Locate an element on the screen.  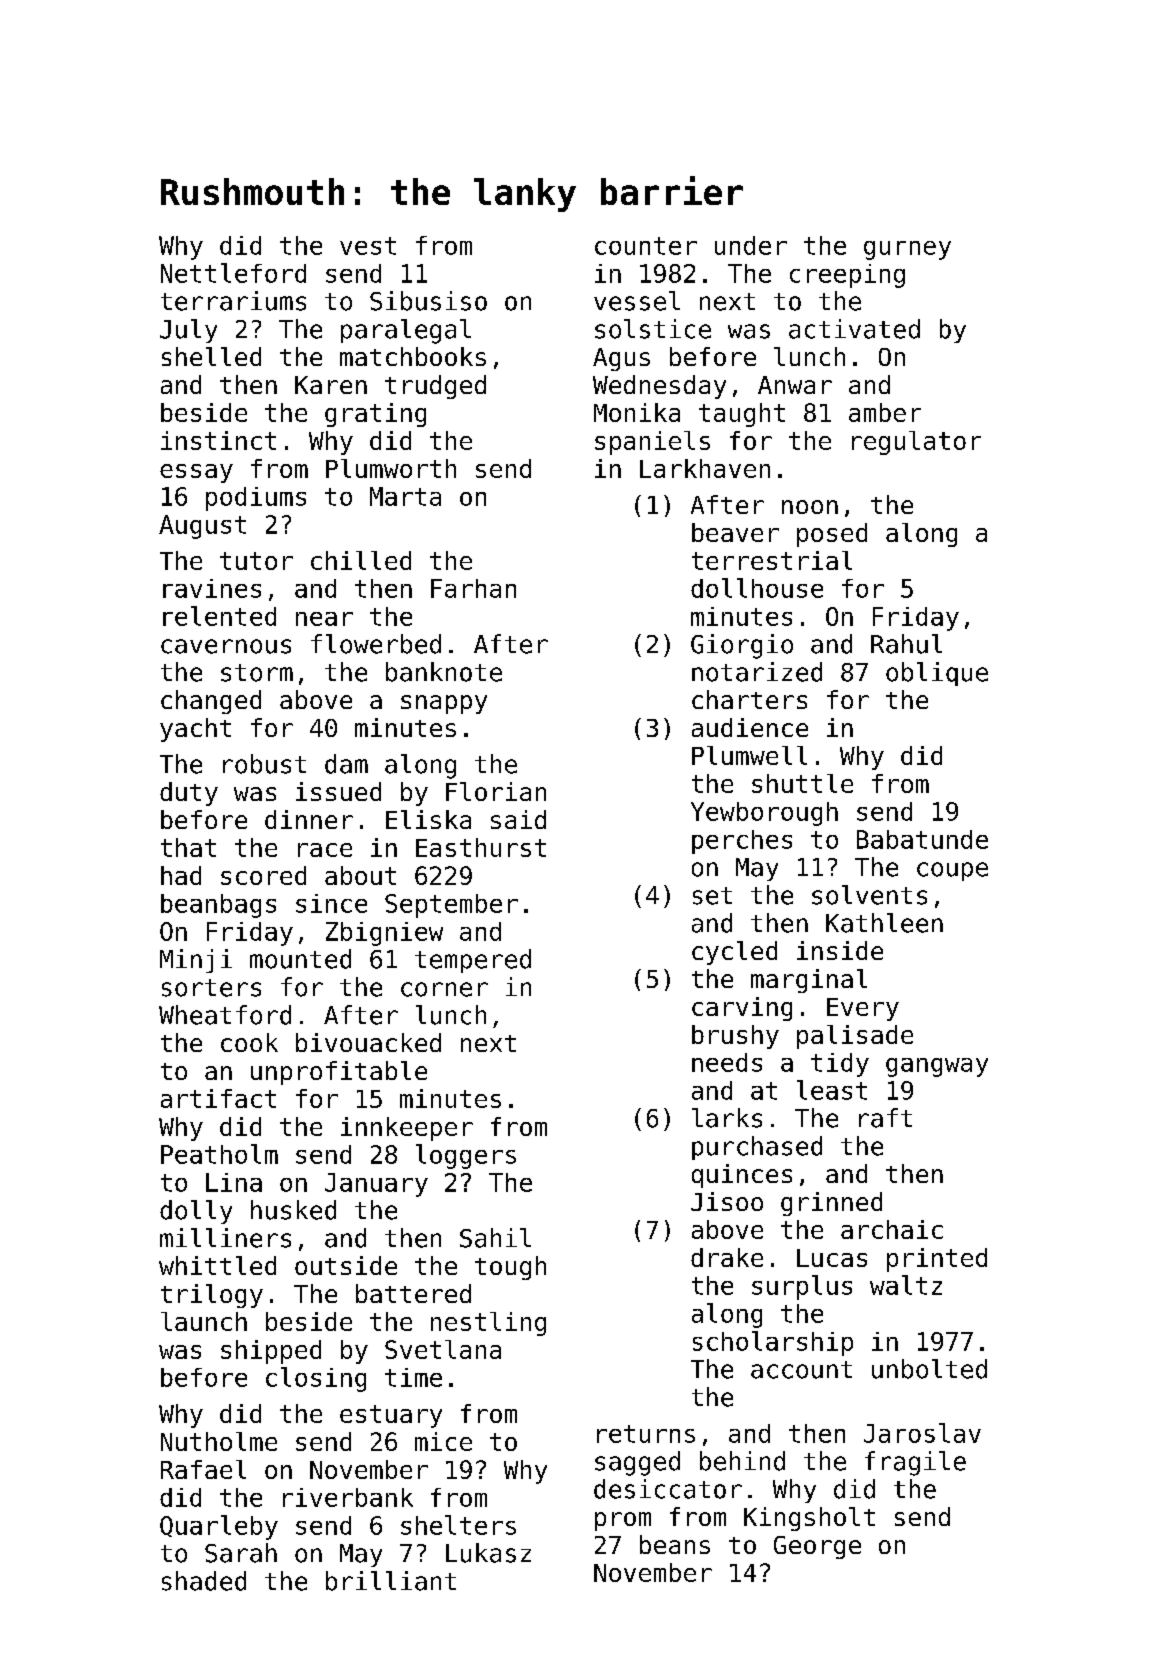
raft is located at coordinates (885, 1118).
